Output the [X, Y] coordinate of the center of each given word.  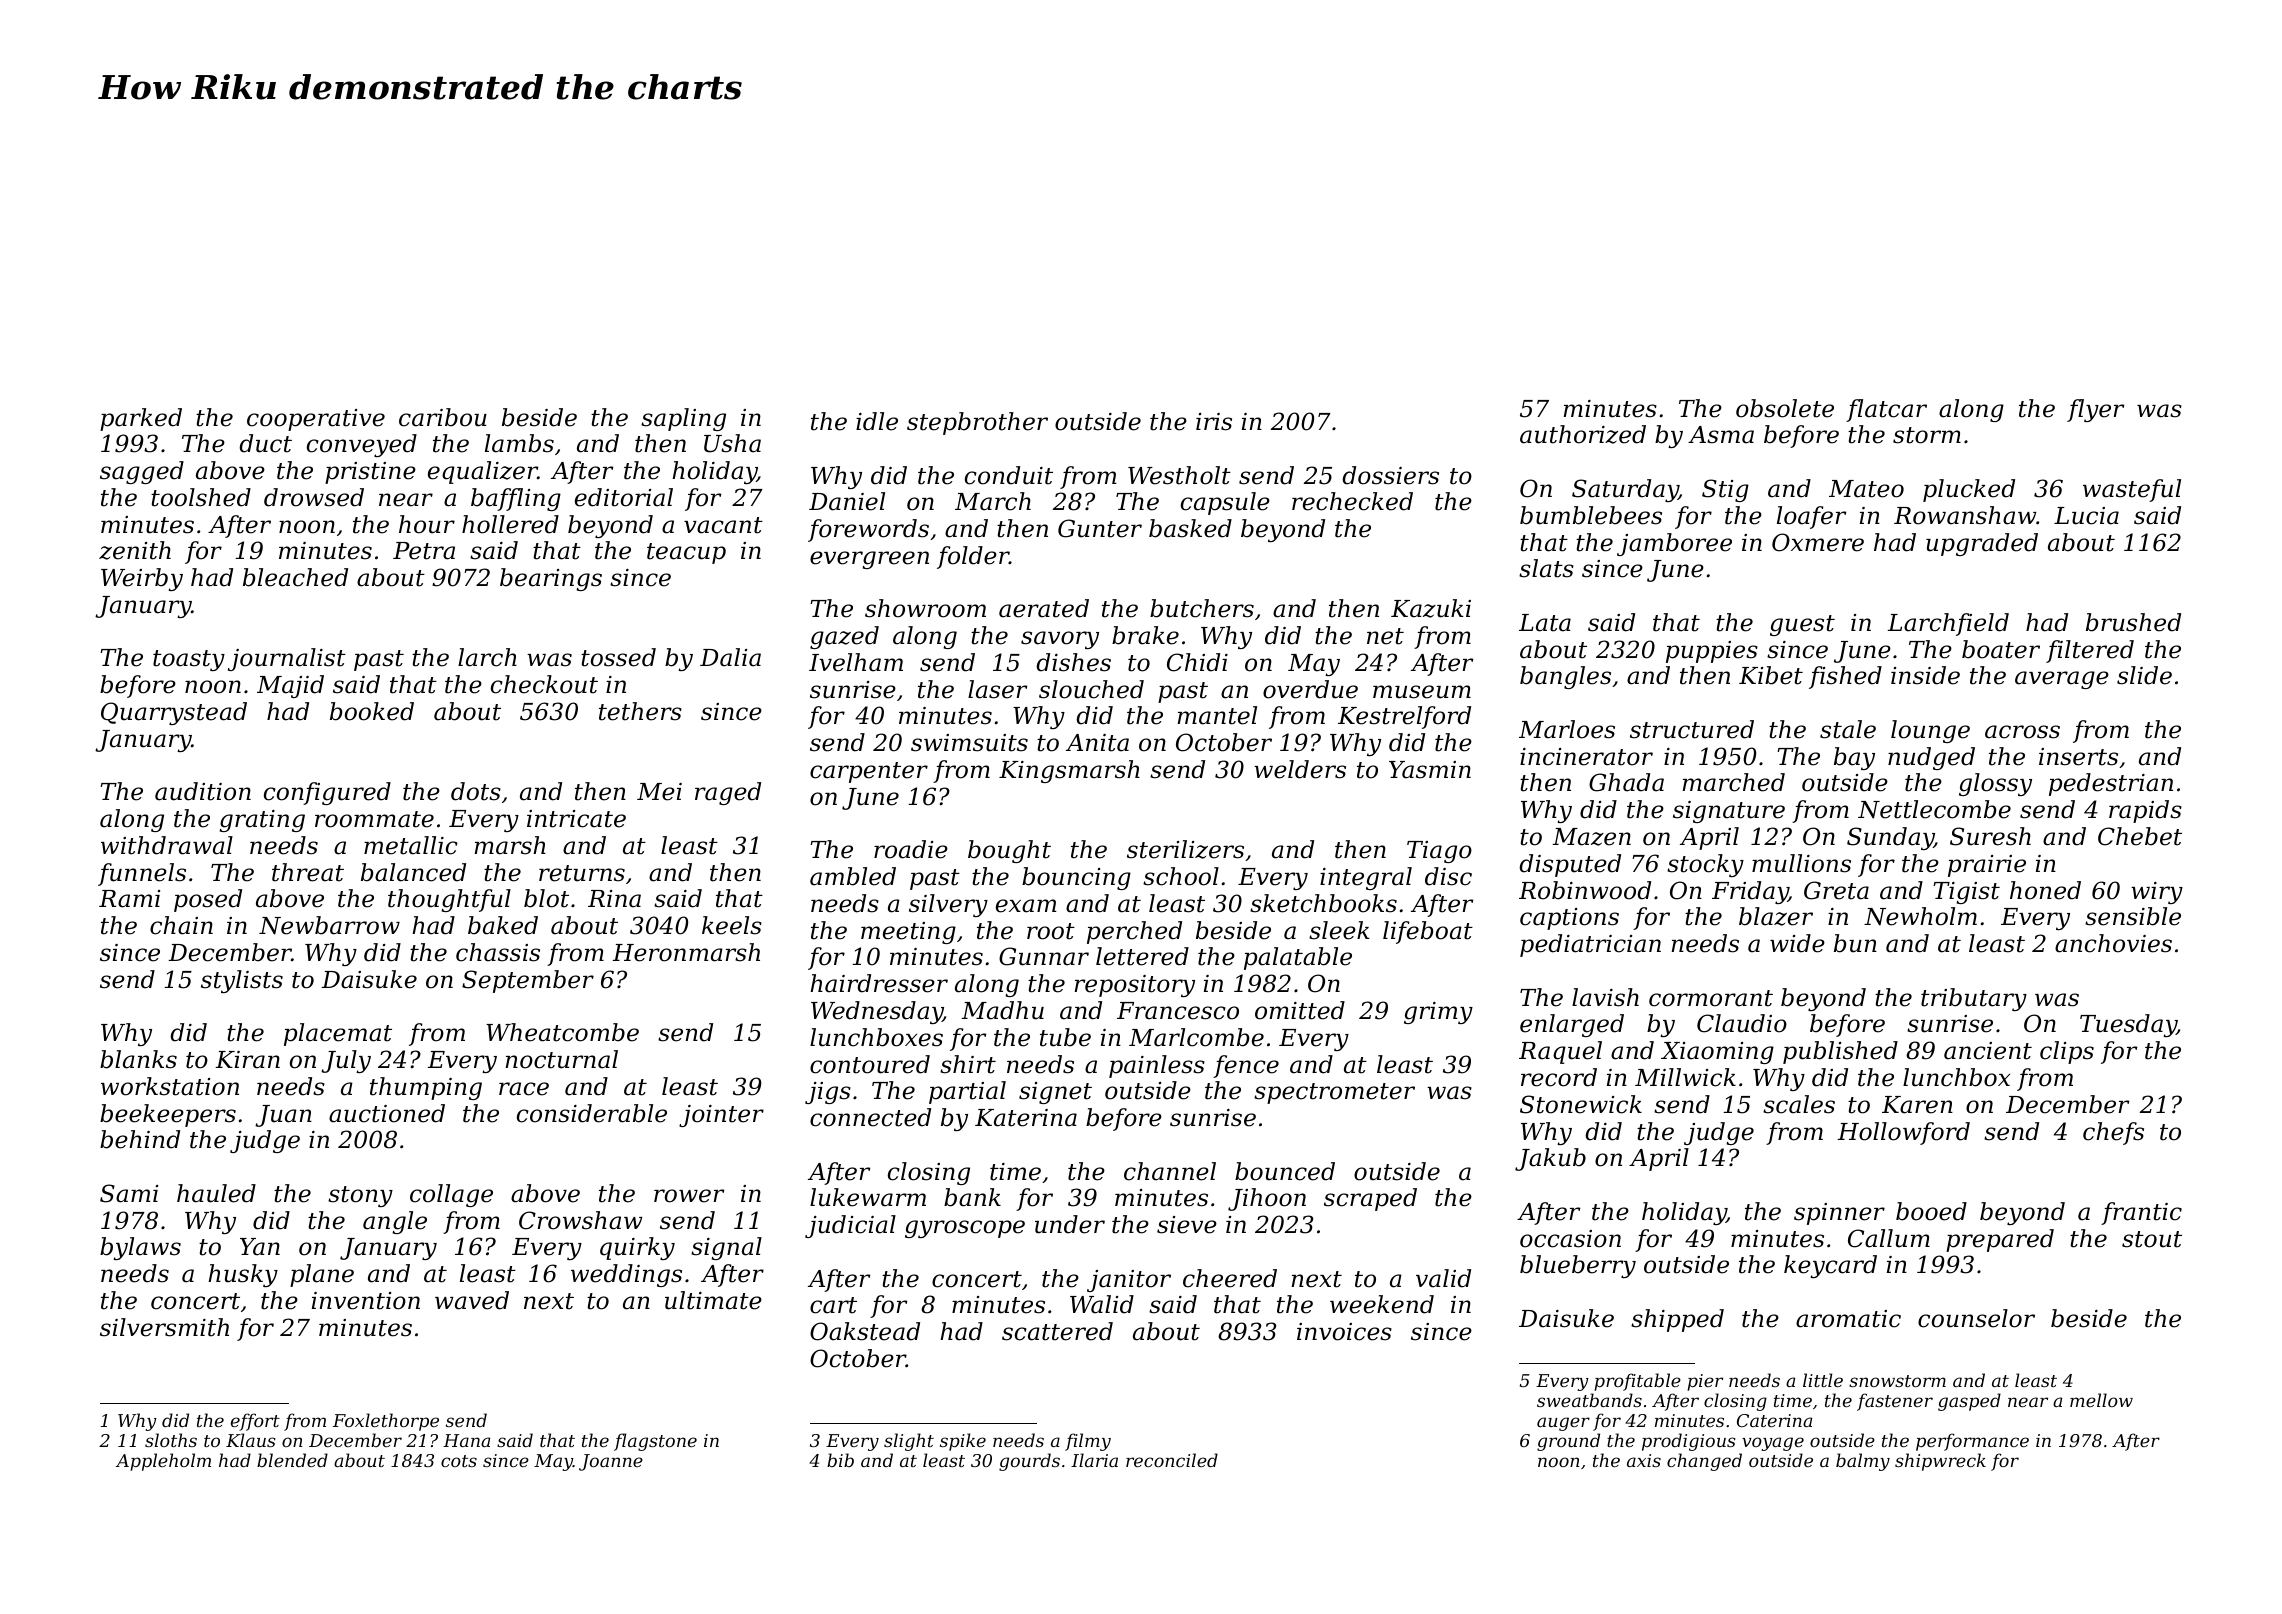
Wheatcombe [562, 1032]
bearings [551, 579]
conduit [1009, 475]
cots [459, 1461]
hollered [510, 524]
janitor [1129, 1281]
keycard [1830, 1266]
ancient [1988, 1051]
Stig [1725, 490]
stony [360, 1196]
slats [1546, 568]
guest [1802, 625]
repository [1135, 986]
